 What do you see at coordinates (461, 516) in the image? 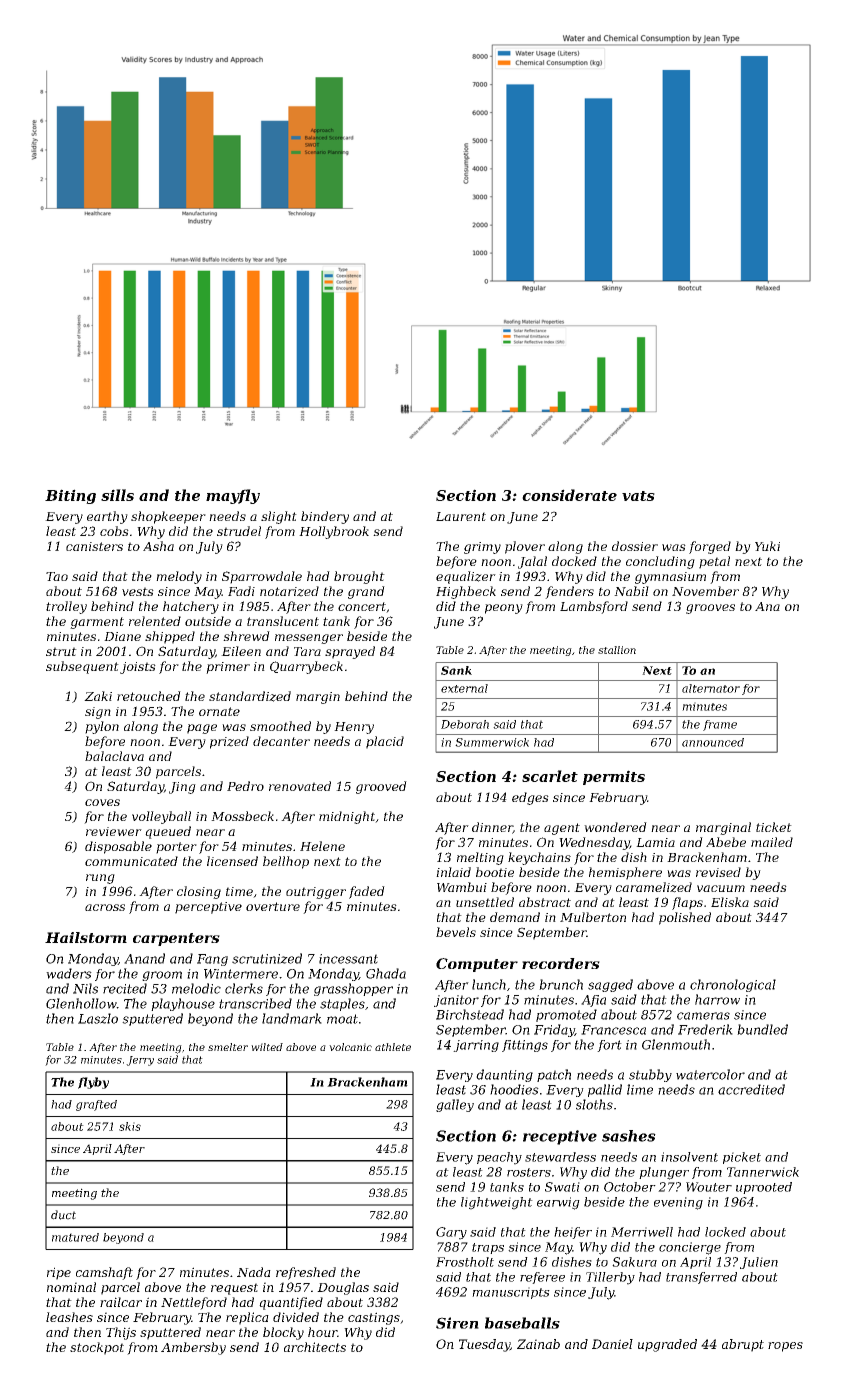
I see `Laurent` at bounding box center [461, 516].
